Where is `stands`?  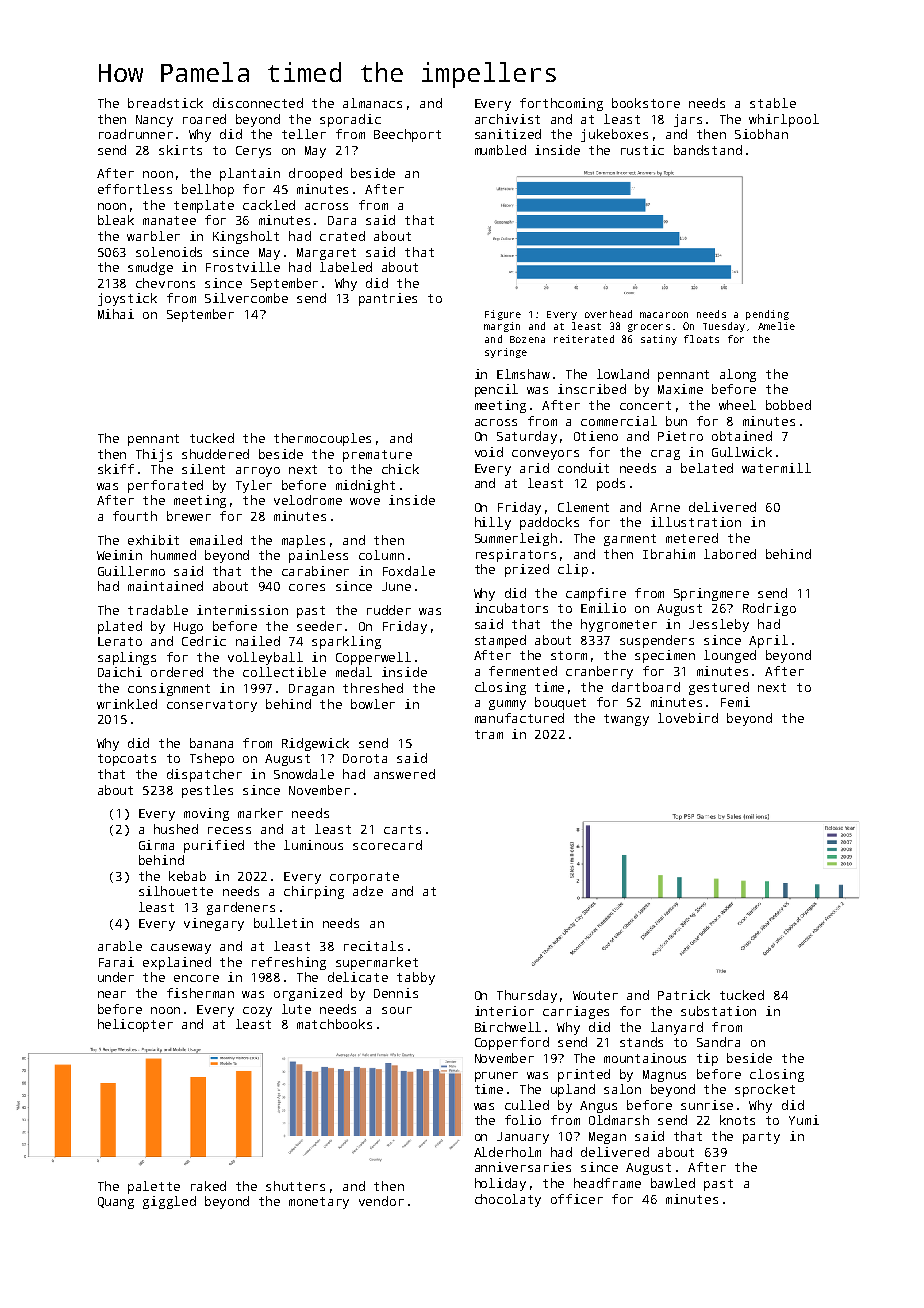 stands is located at coordinates (641, 1042).
